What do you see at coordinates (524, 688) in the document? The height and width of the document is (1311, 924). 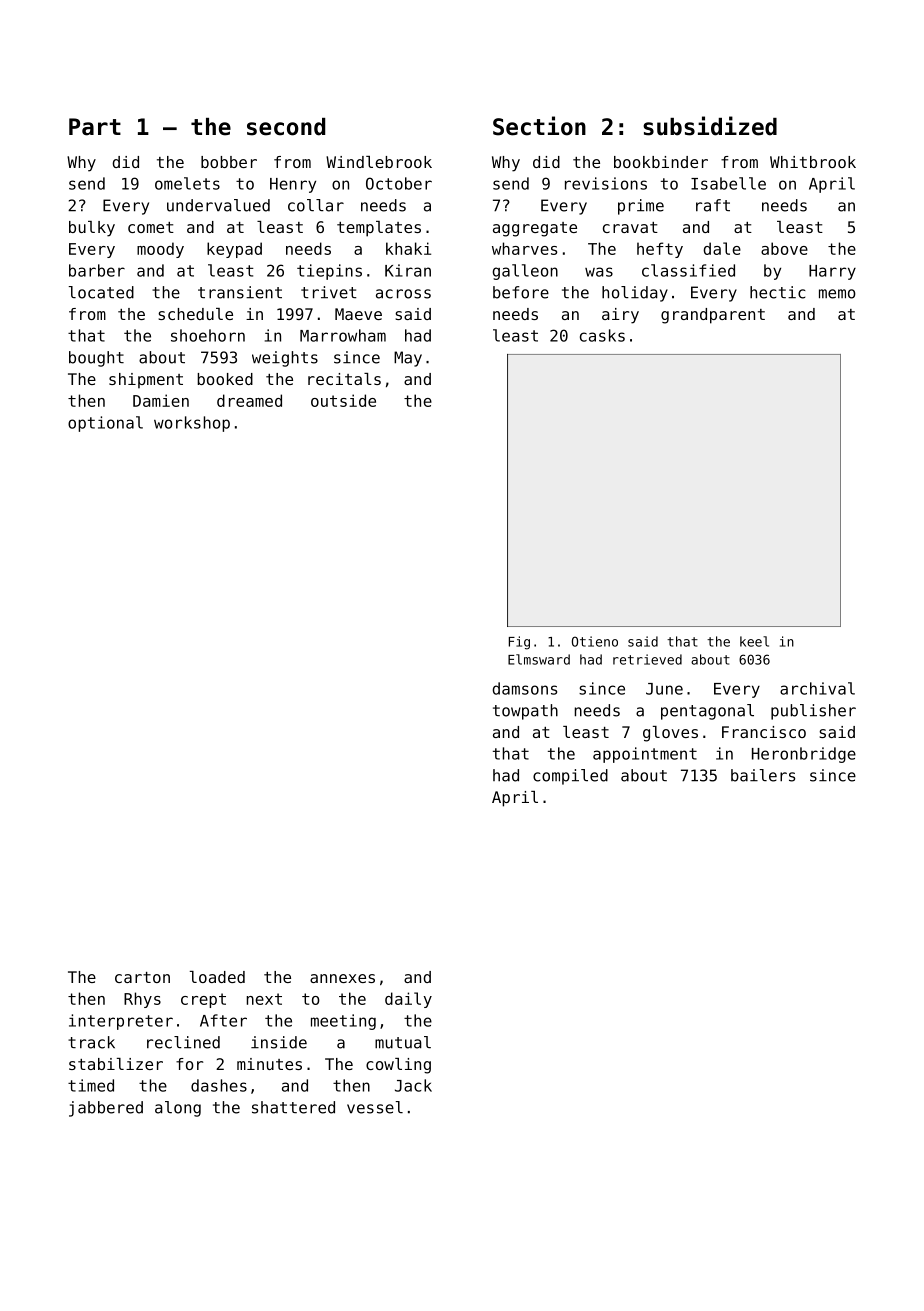 I see `damsons` at bounding box center [524, 688].
